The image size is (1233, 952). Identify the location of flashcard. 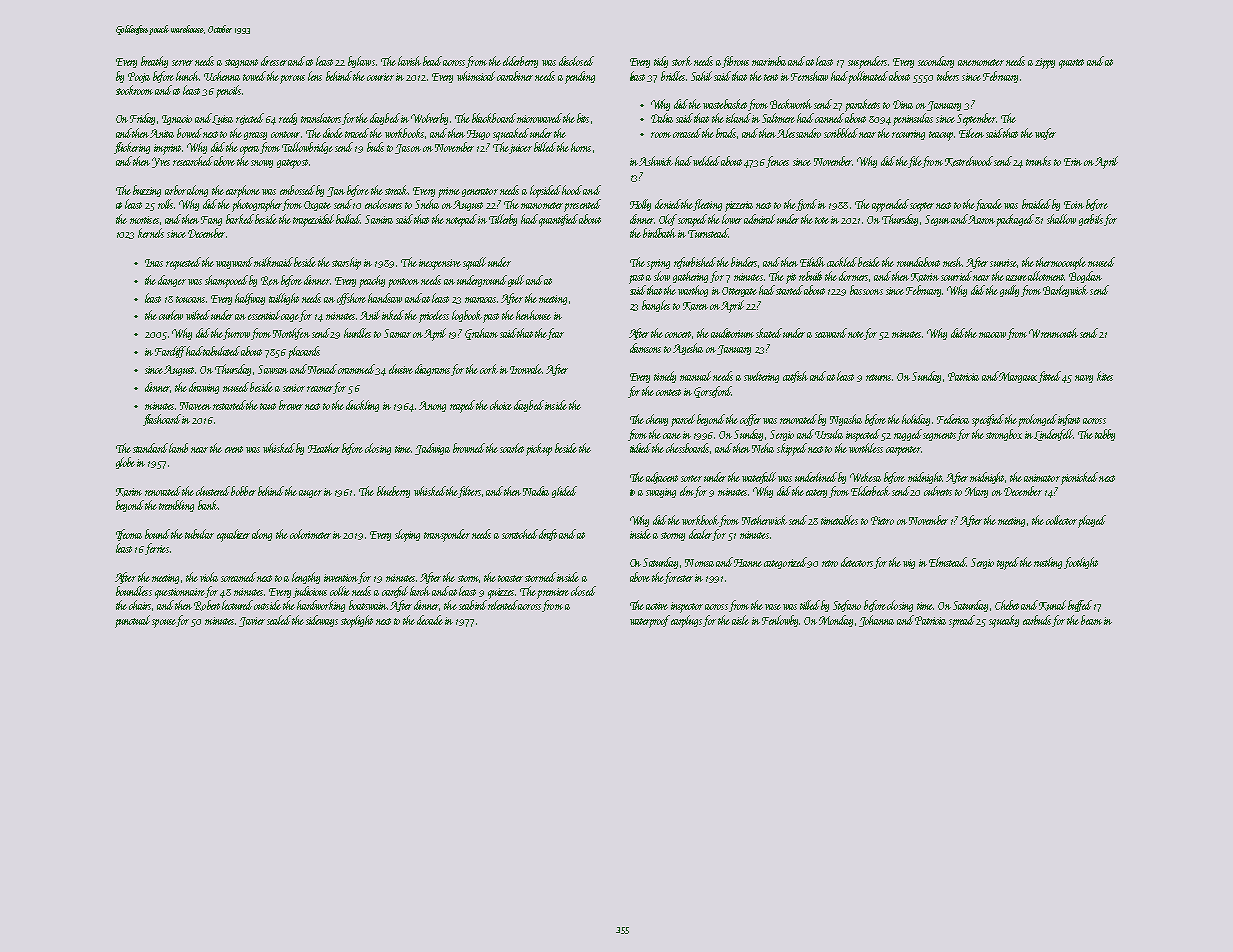
(162, 420).
